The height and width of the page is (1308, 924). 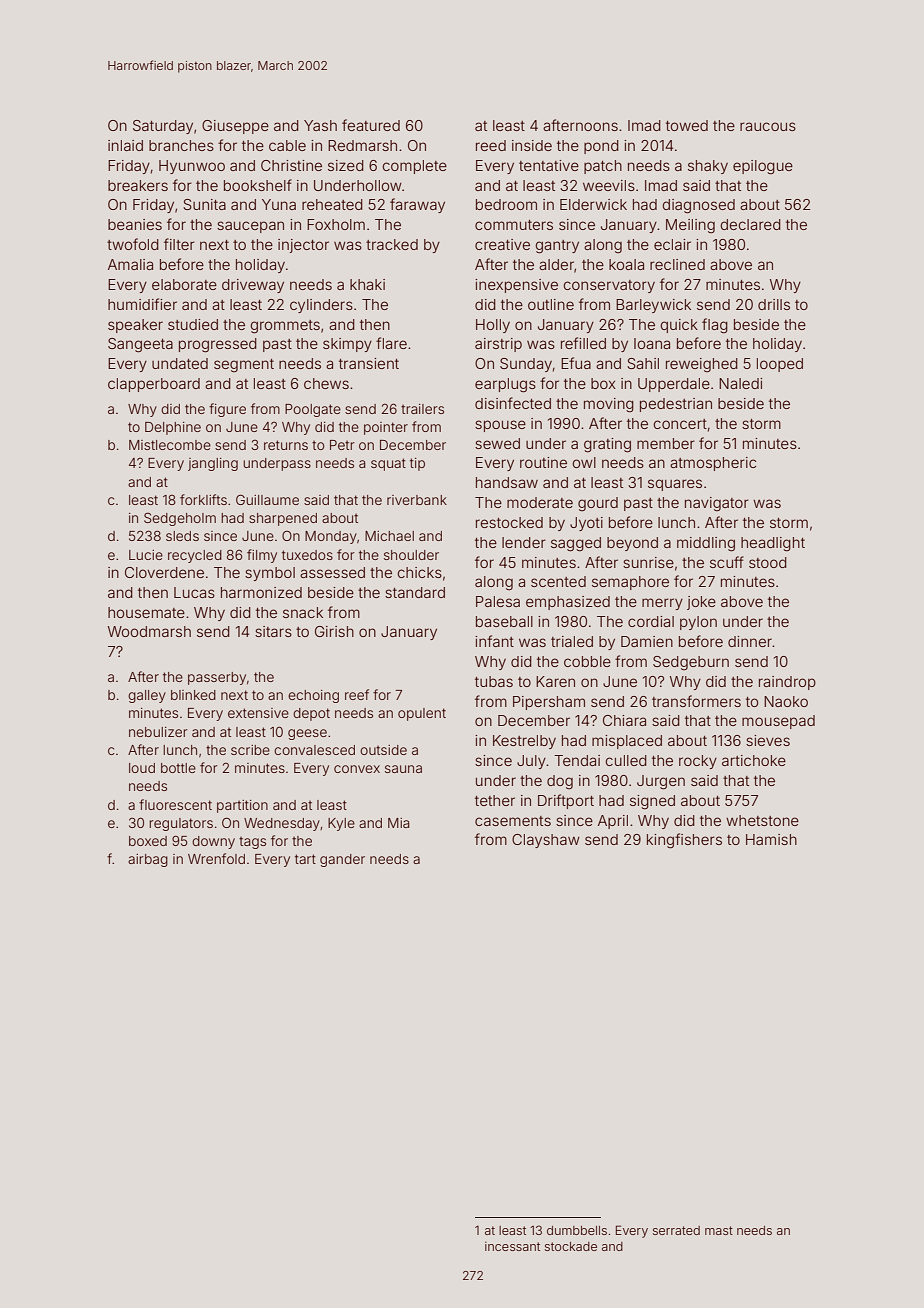 I want to click on restocked, so click(x=509, y=522).
